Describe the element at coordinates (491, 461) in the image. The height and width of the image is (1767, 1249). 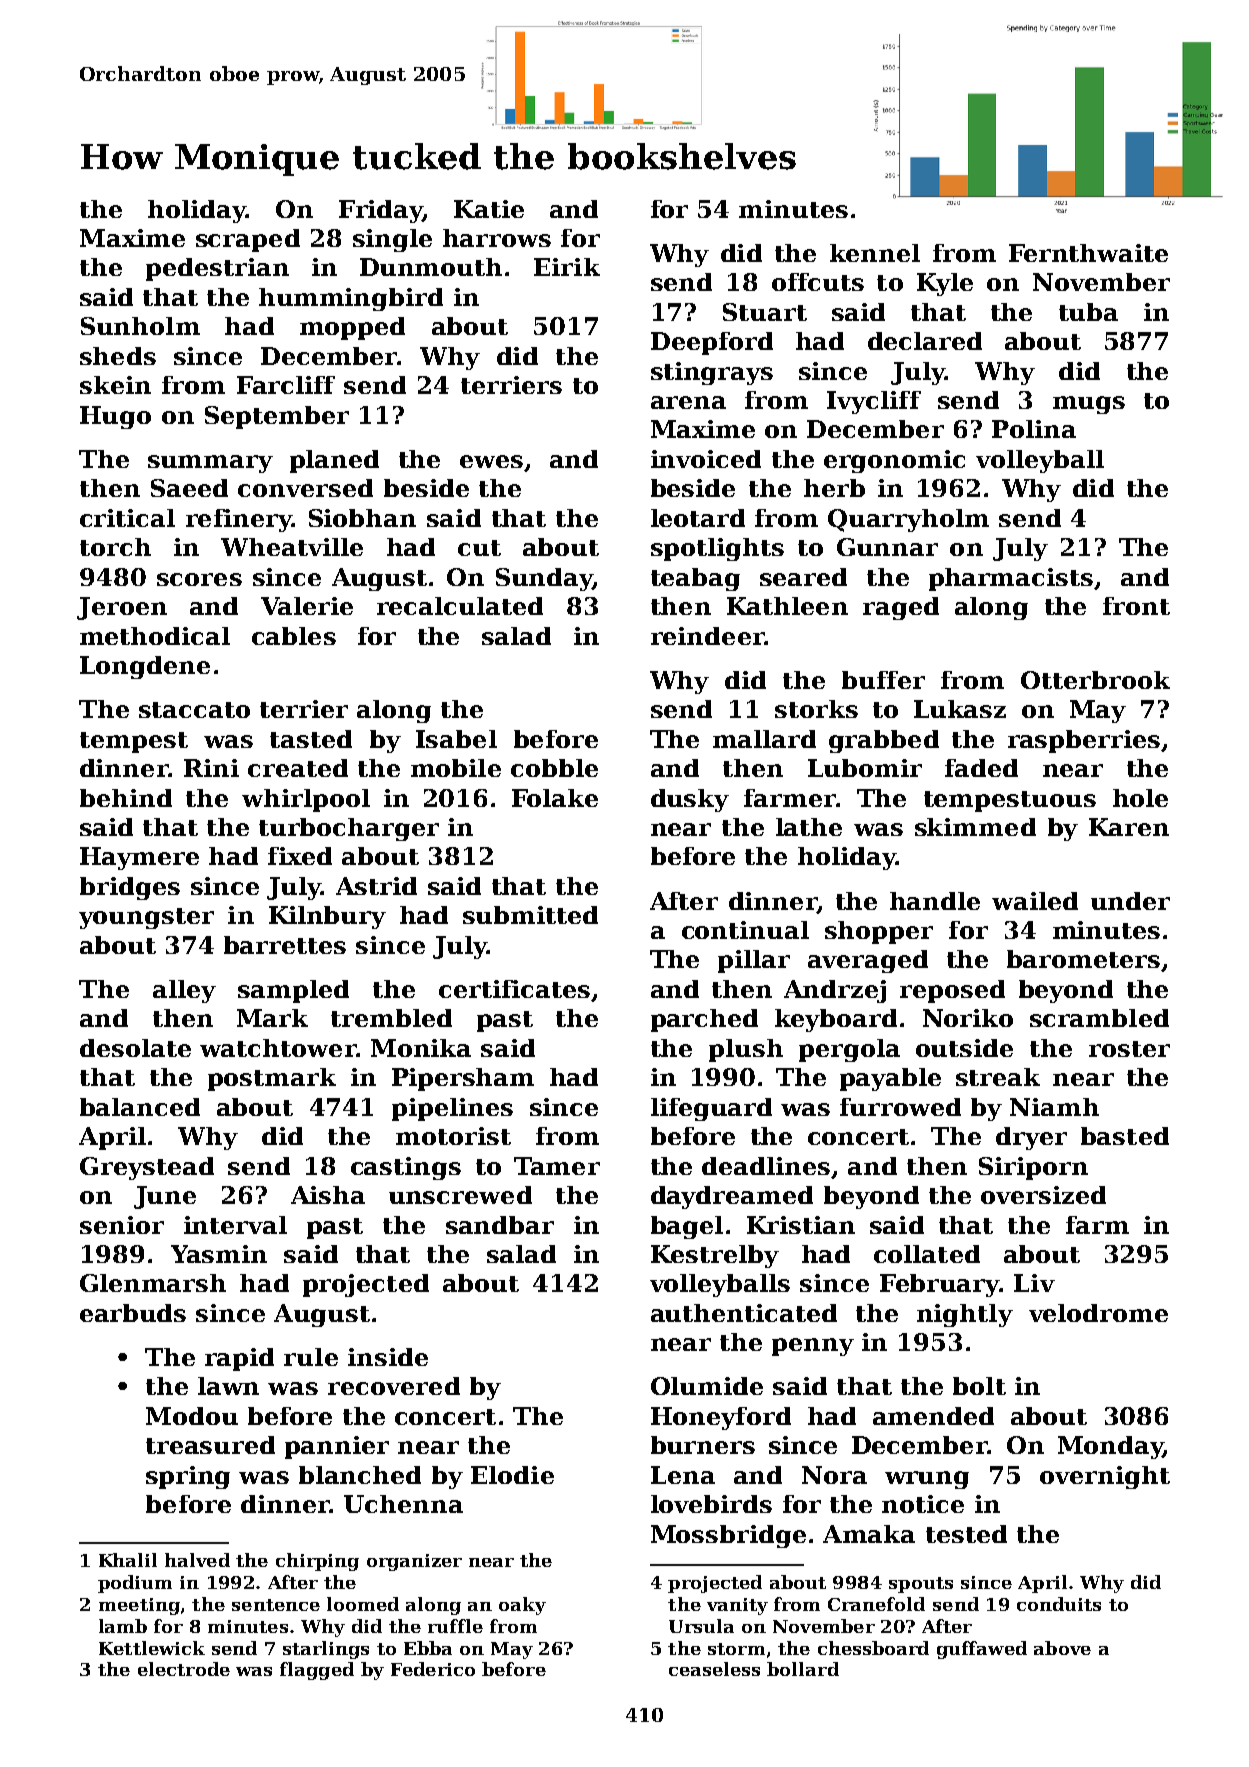
I see `ewes` at that location.
